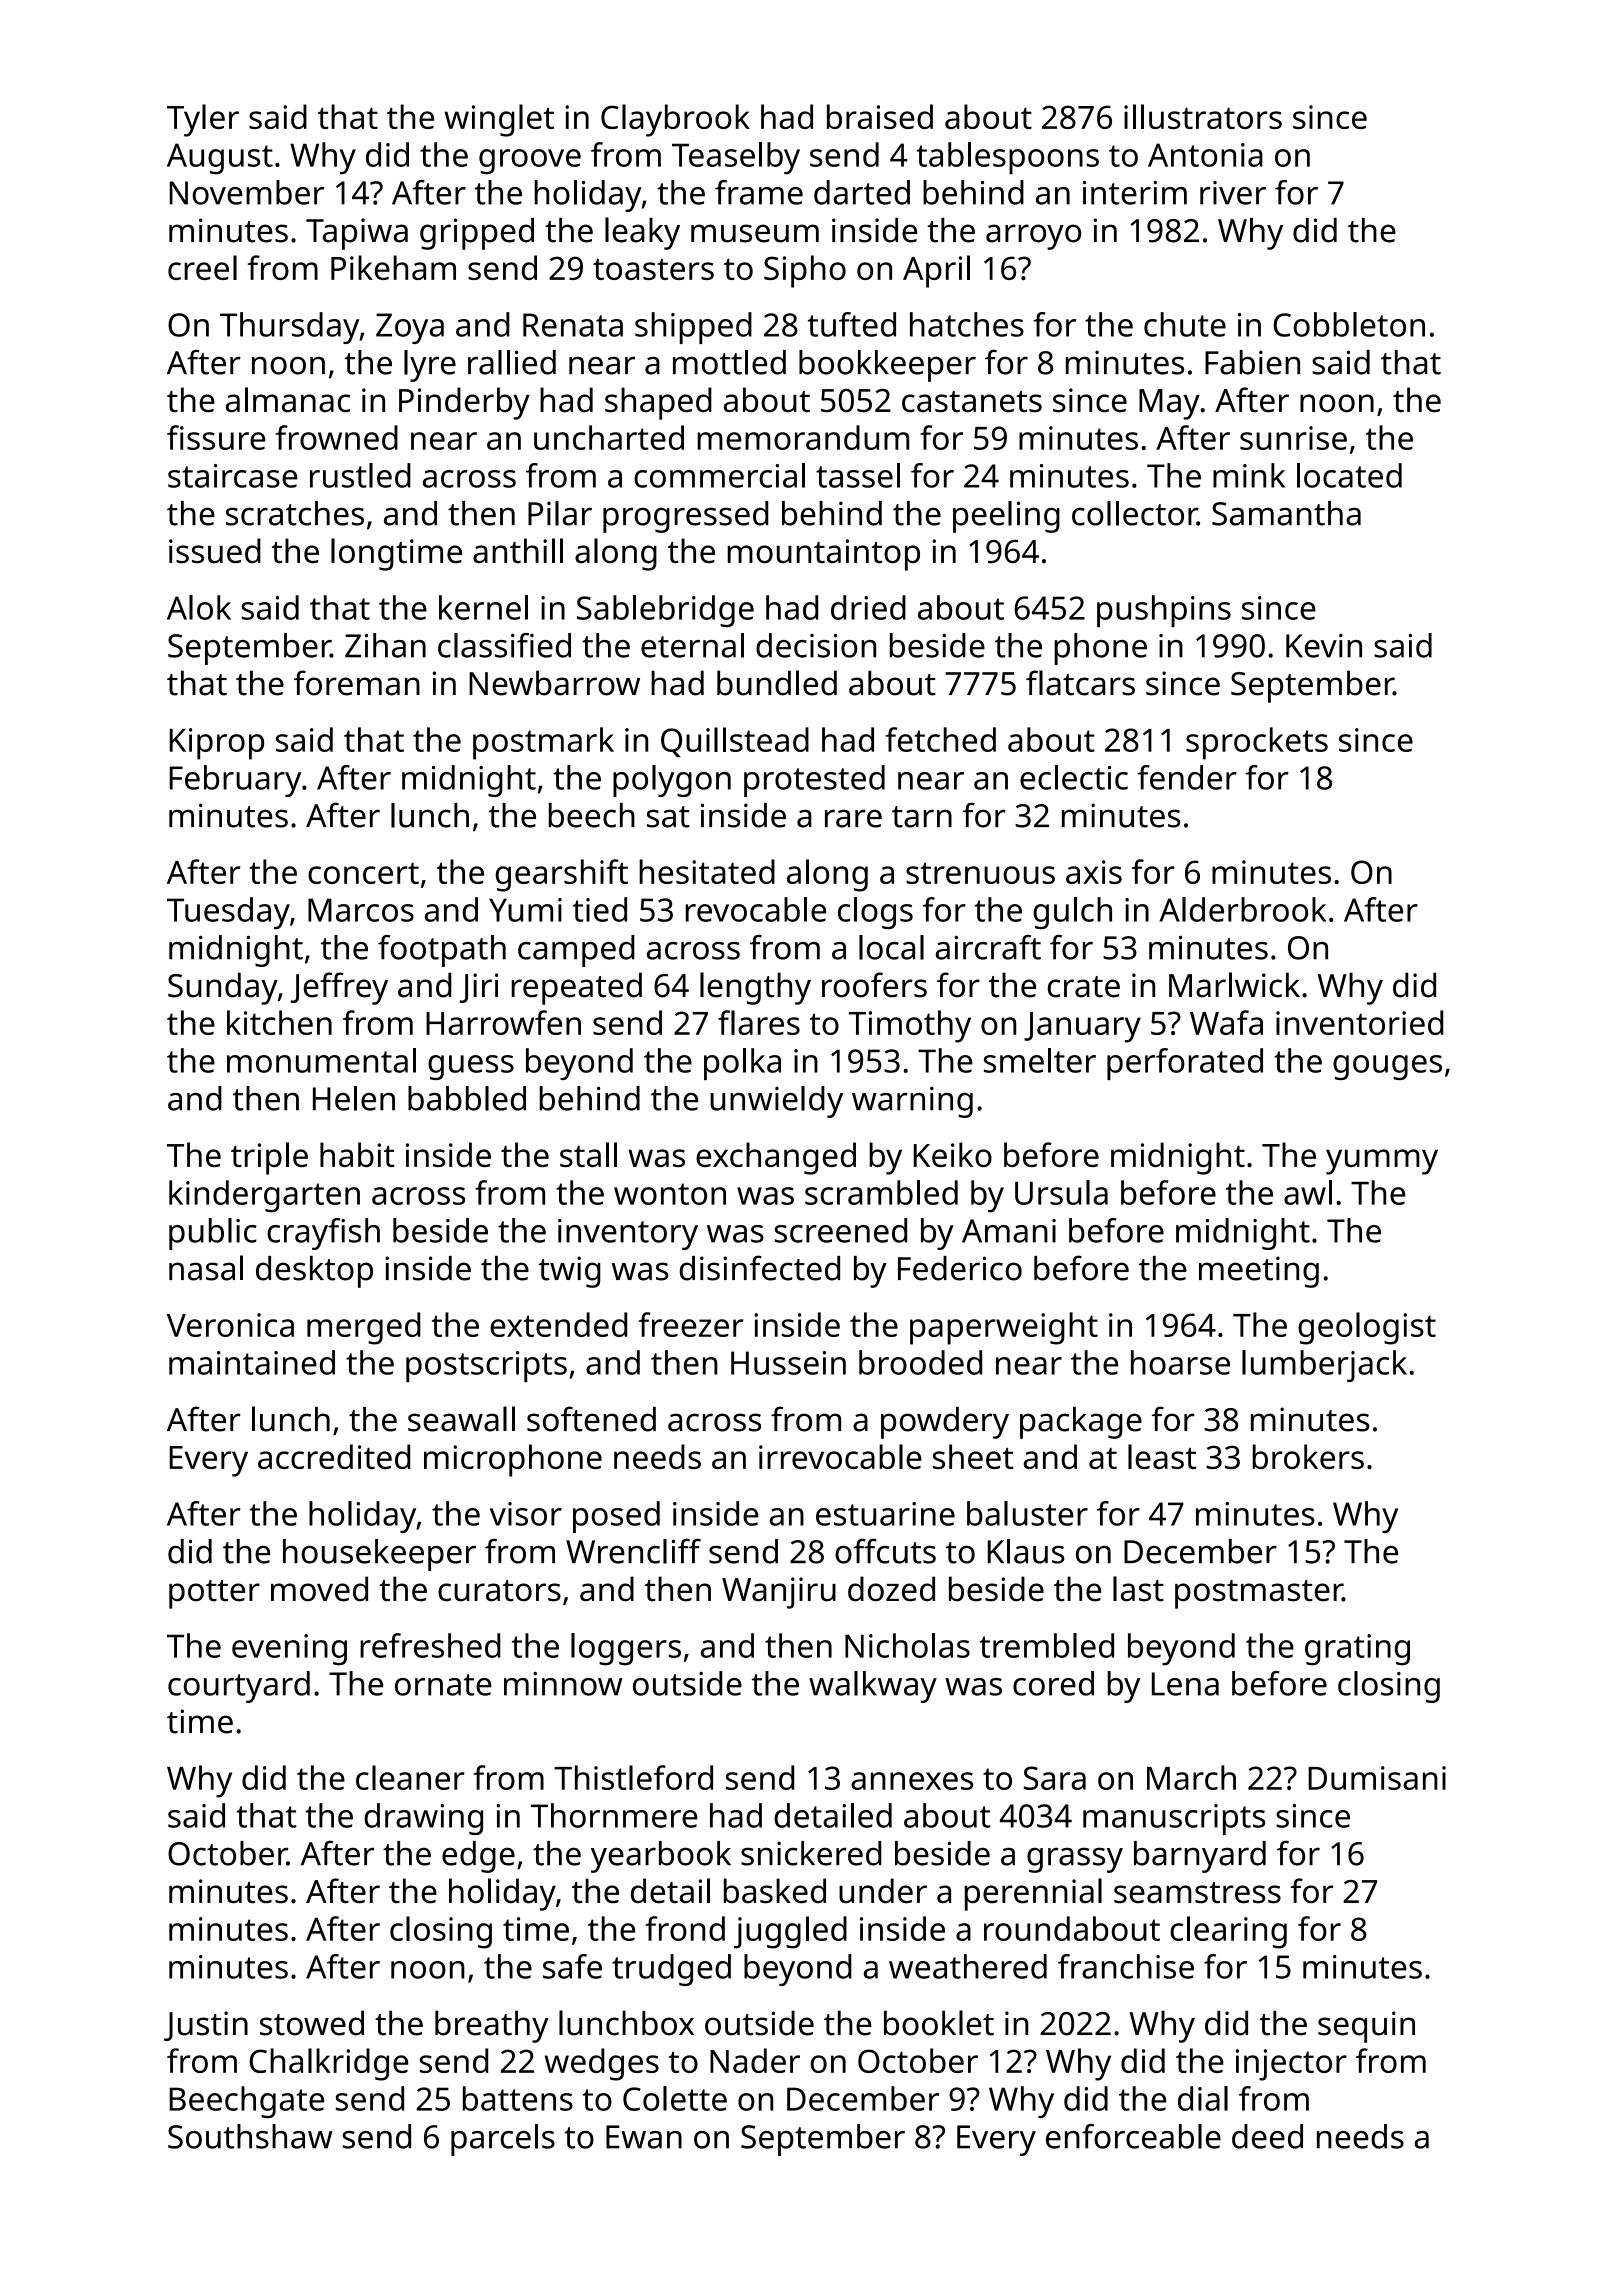 The width and height of the page is (1620, 2292). What do you see at coordinates (220, 159) in the page?
I see `August` at bounding box center [220, 159].
